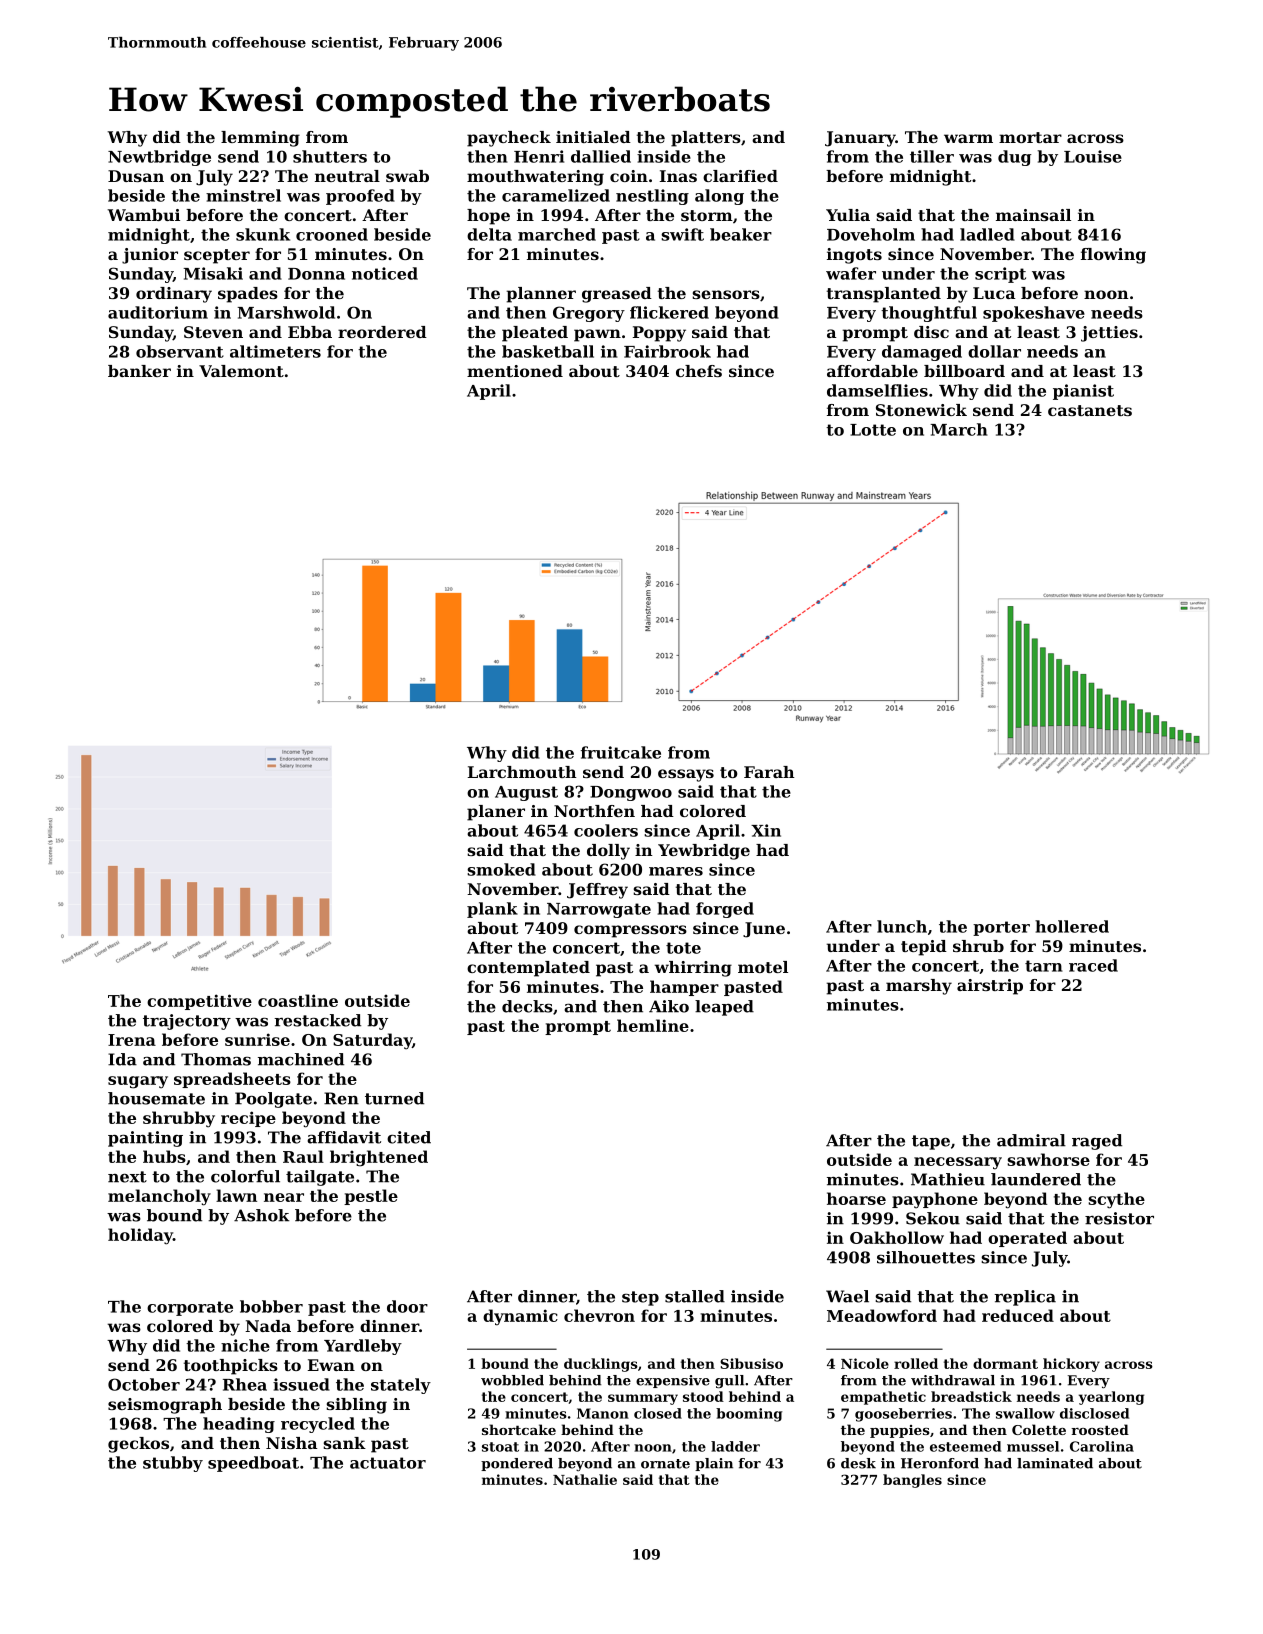 The height and width of the screenshot is (1634, 1263). Describe the element at coordinates (257, 1039) in the screenshot. I see `sunrise` at that location.
